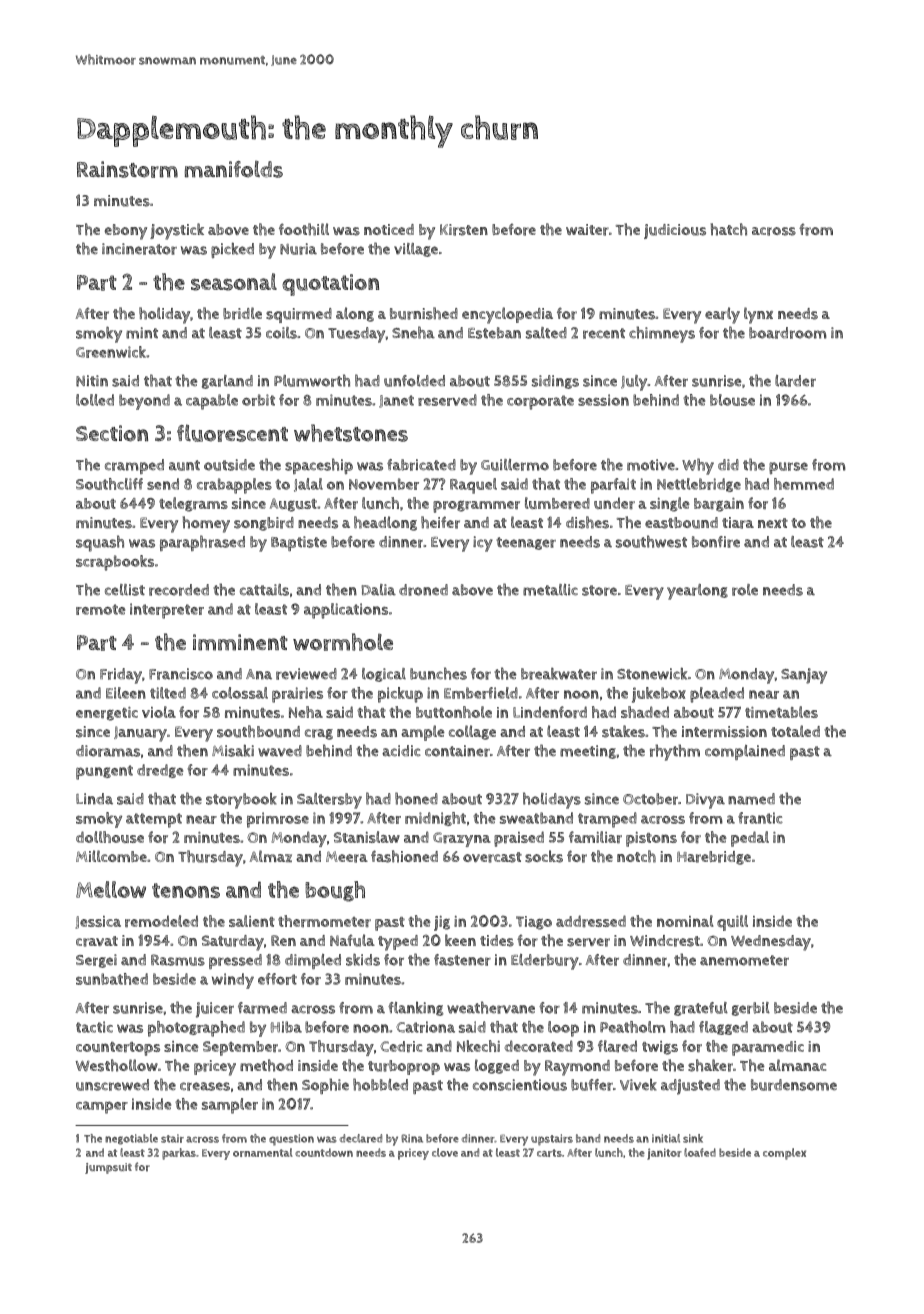 The width and height of the screenshot is (924, 1314). I want to click on noticed, so click(389, 229).
